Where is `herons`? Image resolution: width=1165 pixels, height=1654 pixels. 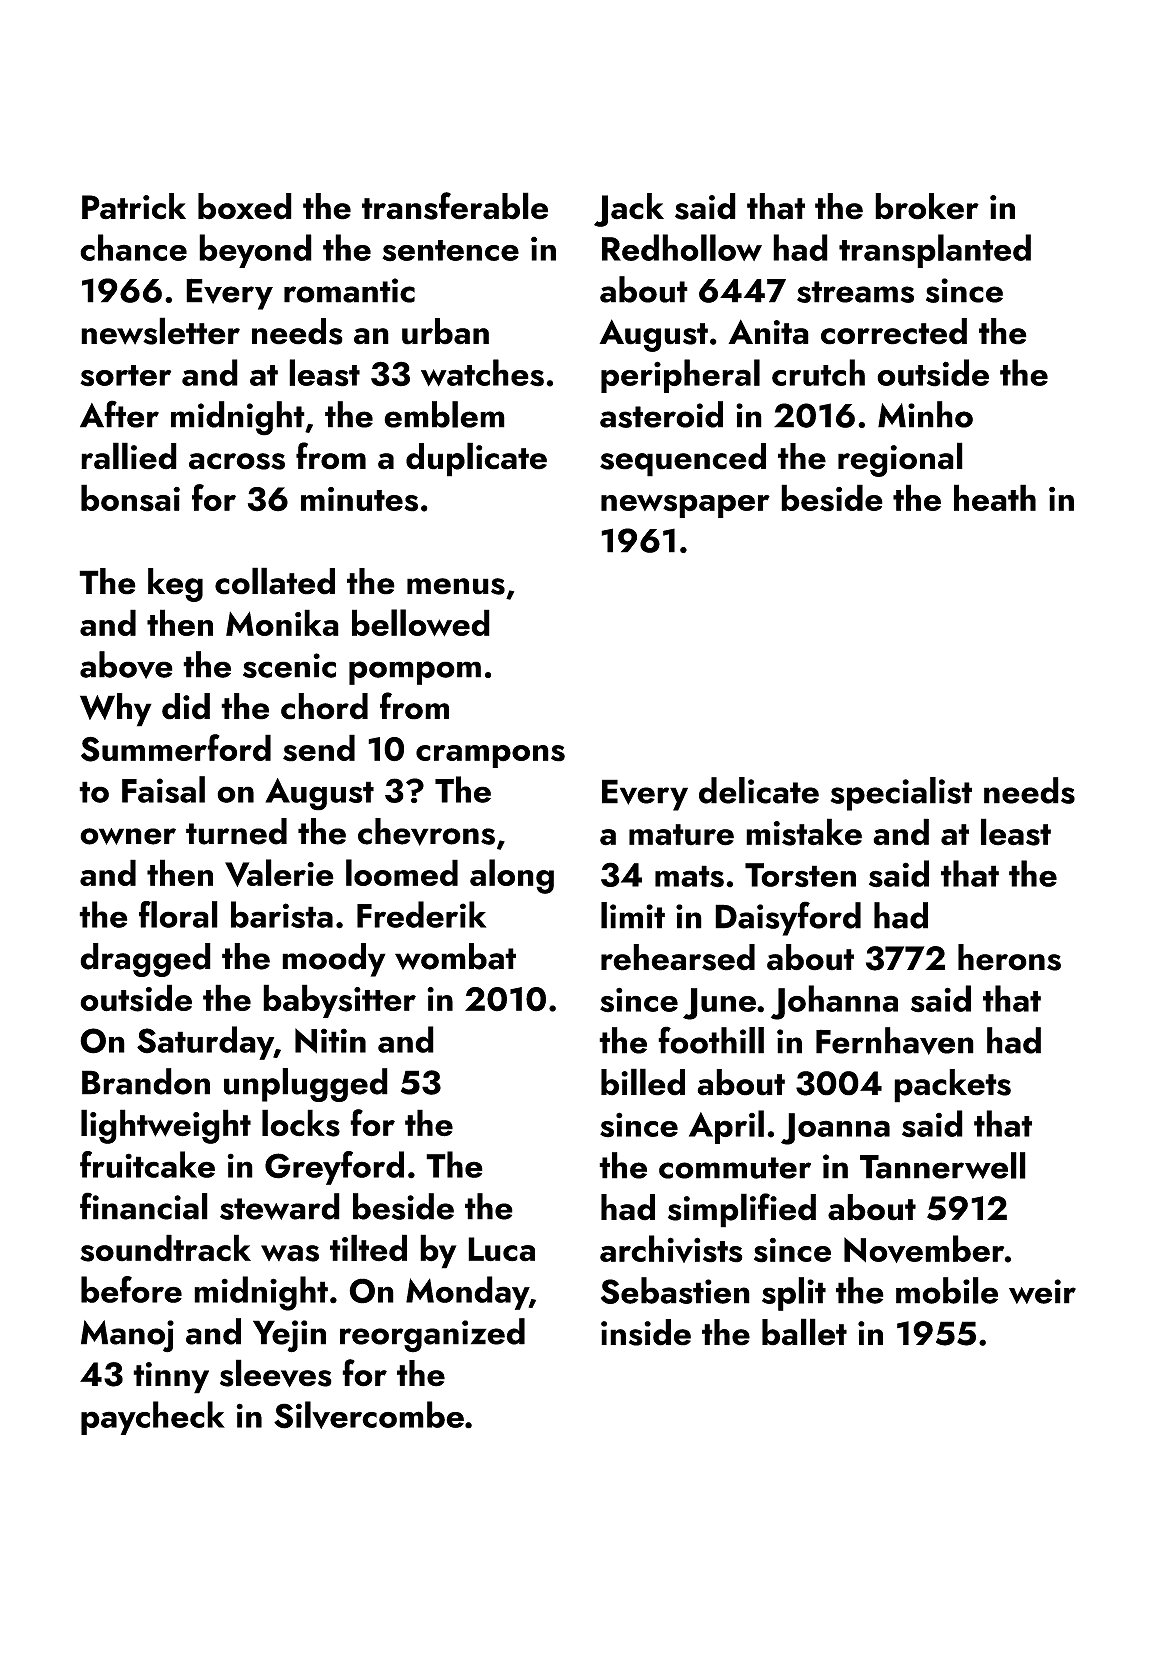
herons is located at coordinates (1009, 957).
